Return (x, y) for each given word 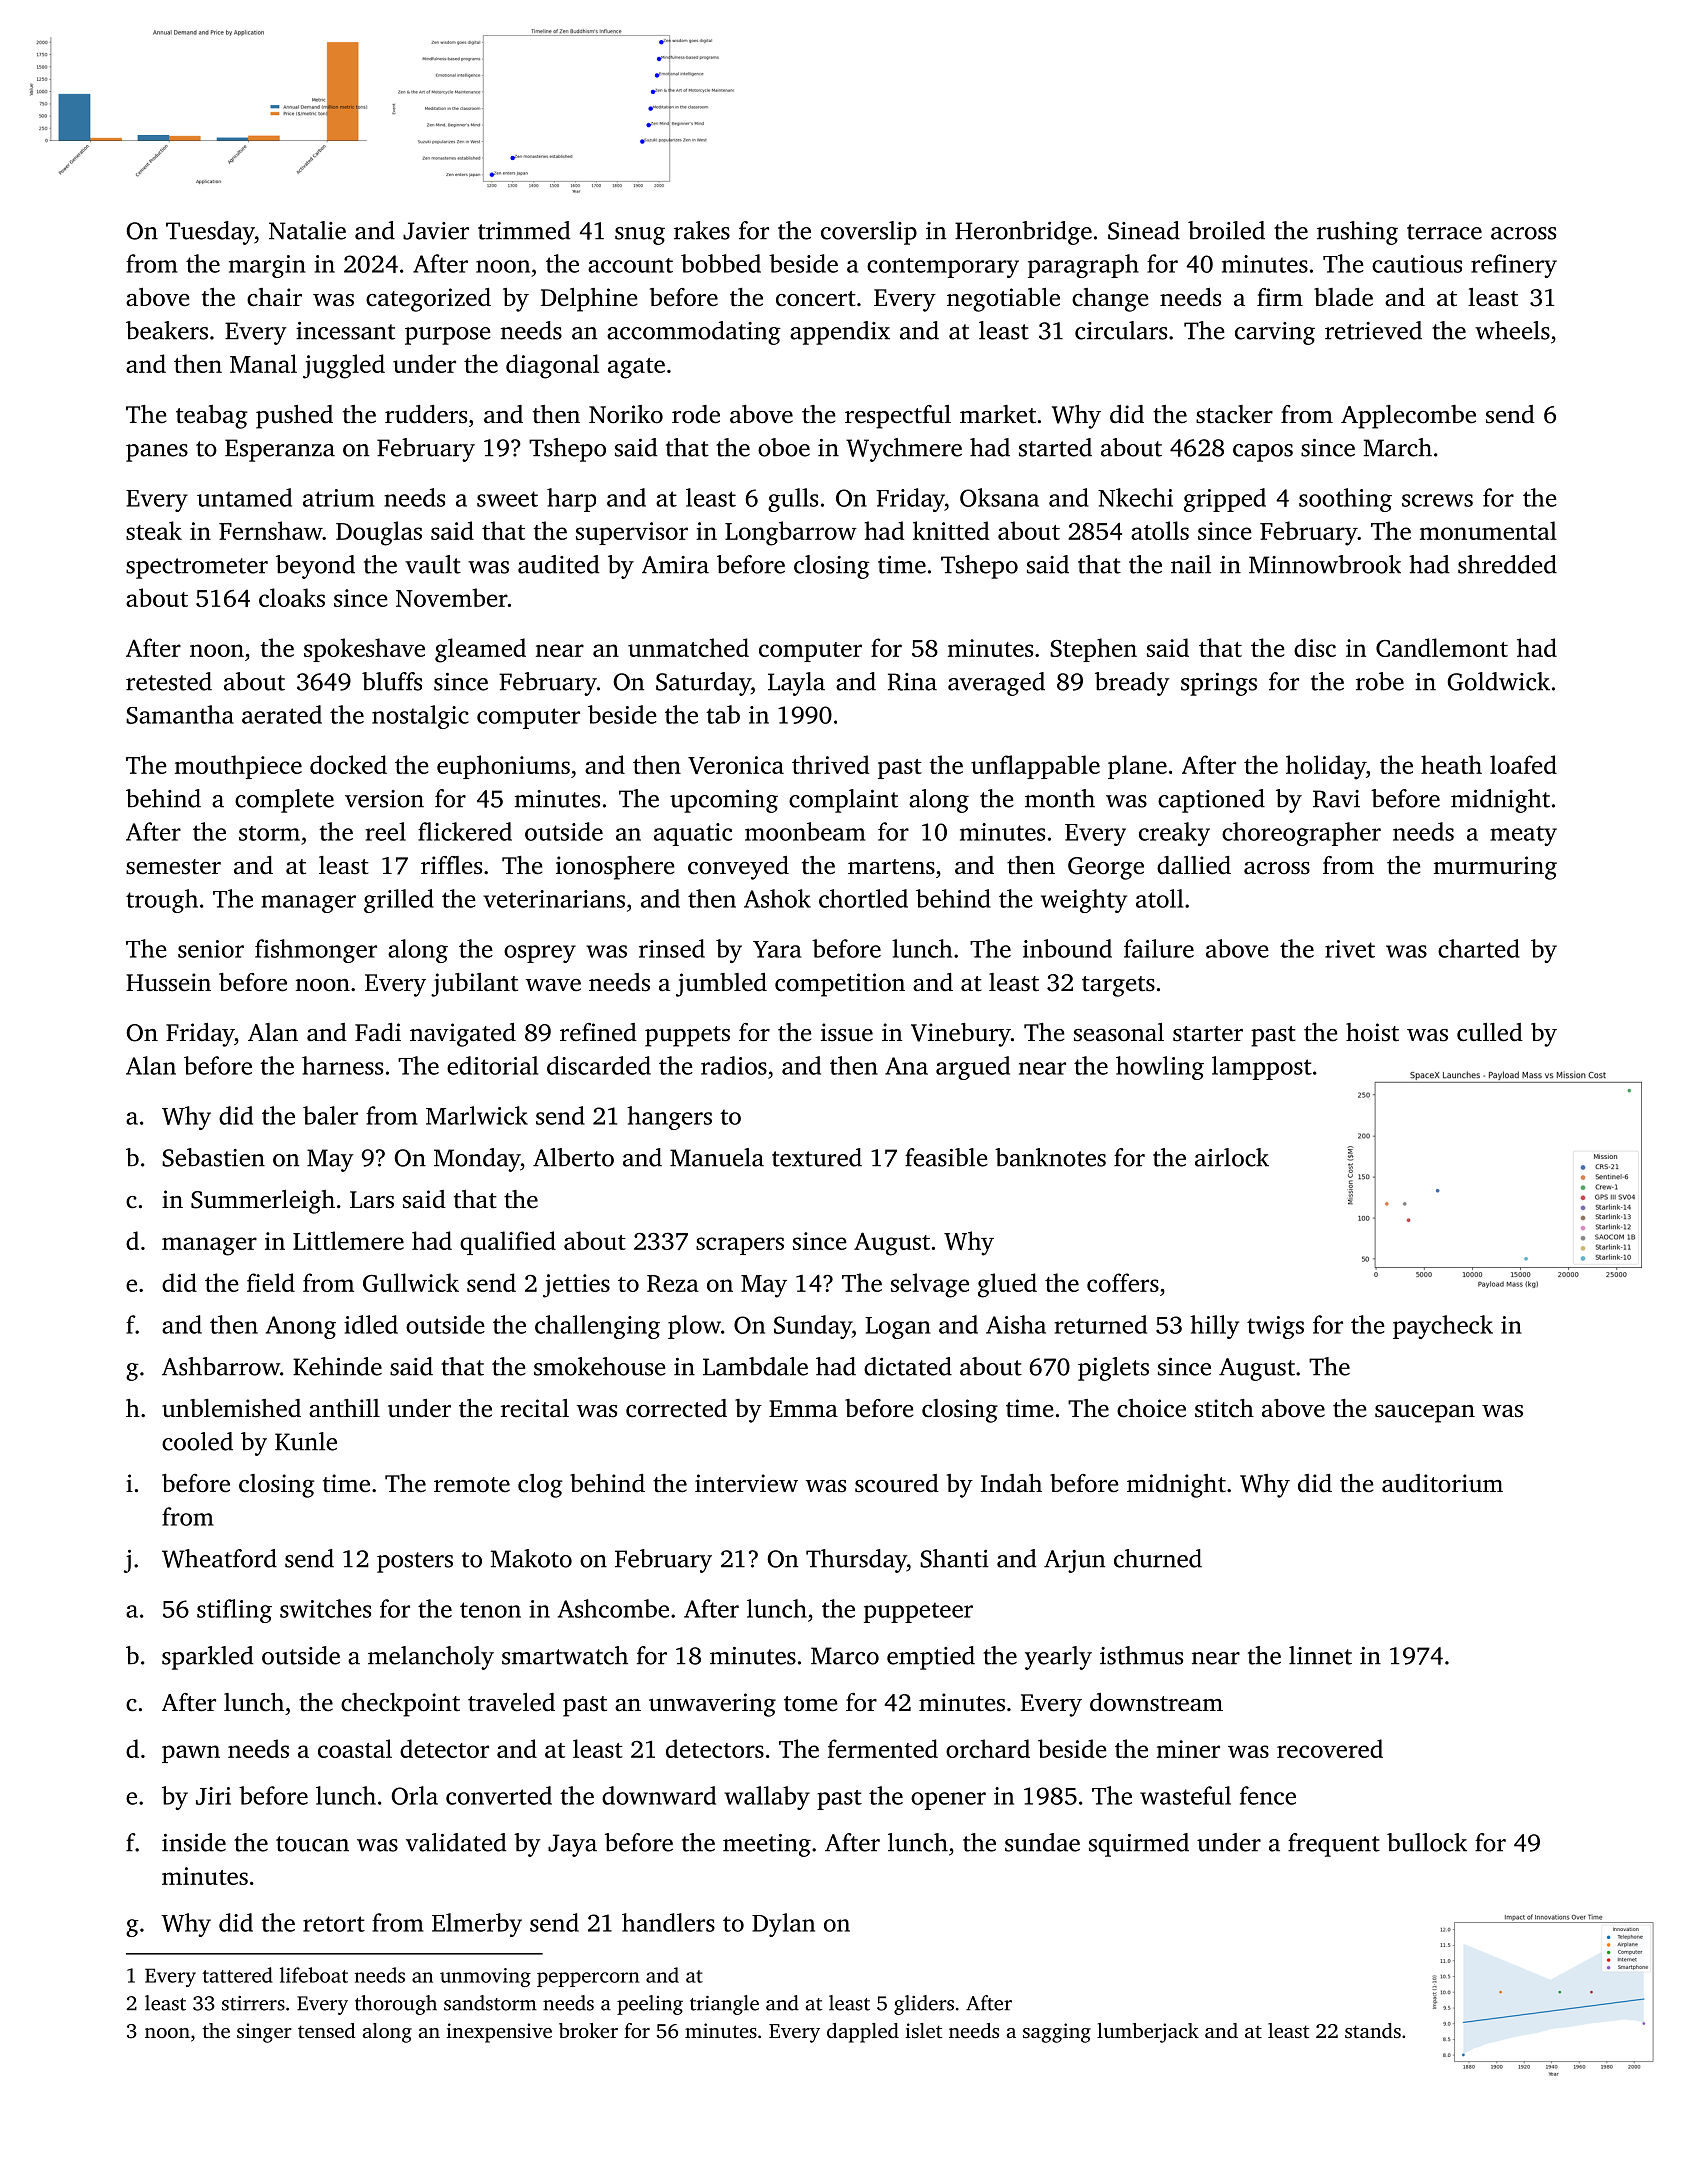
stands (1373, 2030)
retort (334, 1924)
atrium (339, 498)
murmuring (1495, 868)
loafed (1523, 764)
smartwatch (565, 1655)
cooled (197, 1441)
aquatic (693, 834)
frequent (1334, 1845)
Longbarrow (791, 533)
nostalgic (420, 717)
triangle (724, 2005)
